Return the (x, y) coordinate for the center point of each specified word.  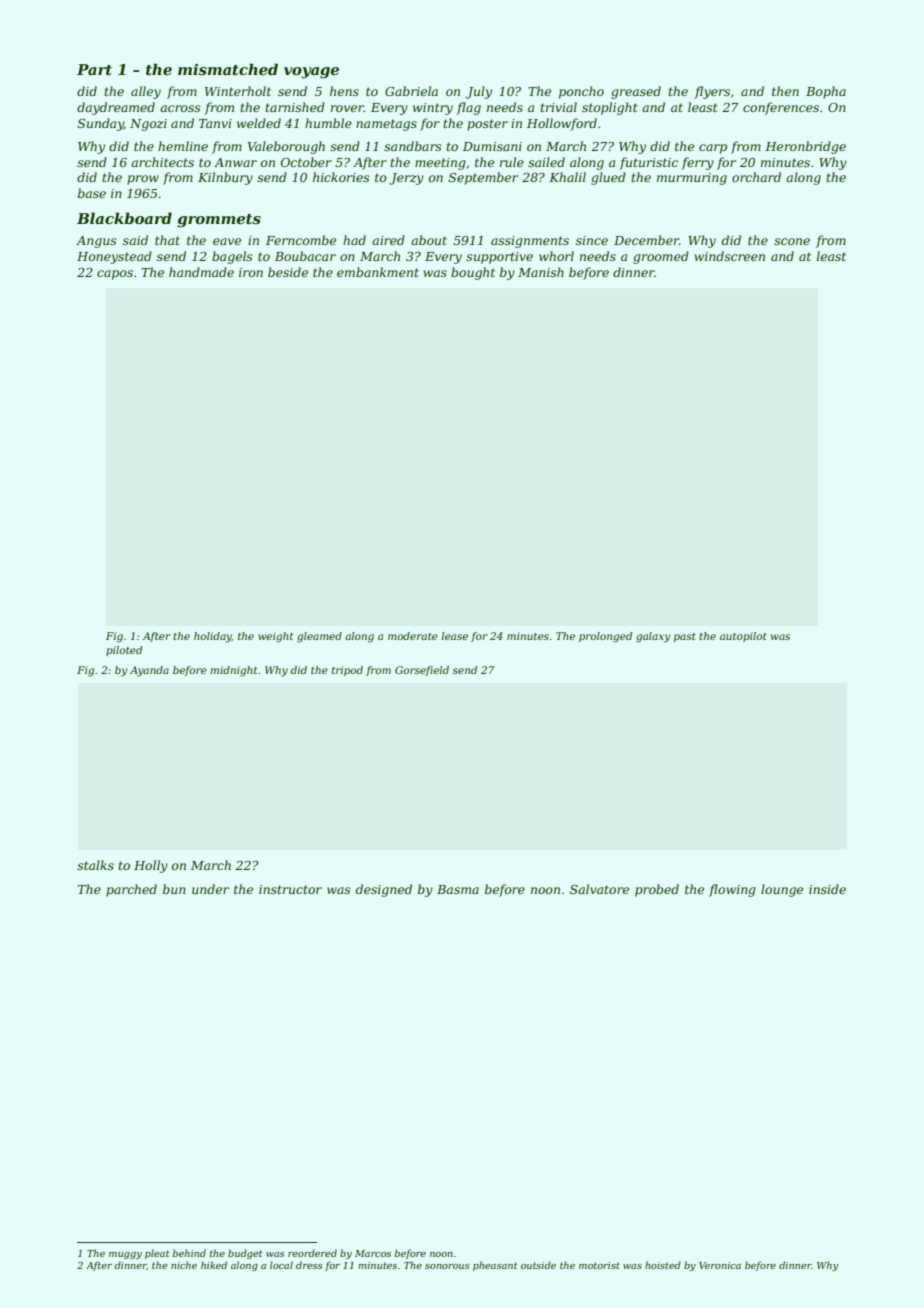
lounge (782, 890)
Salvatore (599, 889)
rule (512, 162)
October (306, 162)
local (281, 1265)
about (429, 240)
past (685, 637)
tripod (347, 671)
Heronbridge (805, 147)
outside (538, 1265)
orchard (756, 177)
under (210, 889)
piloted (124, 651)
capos (115, 275)
